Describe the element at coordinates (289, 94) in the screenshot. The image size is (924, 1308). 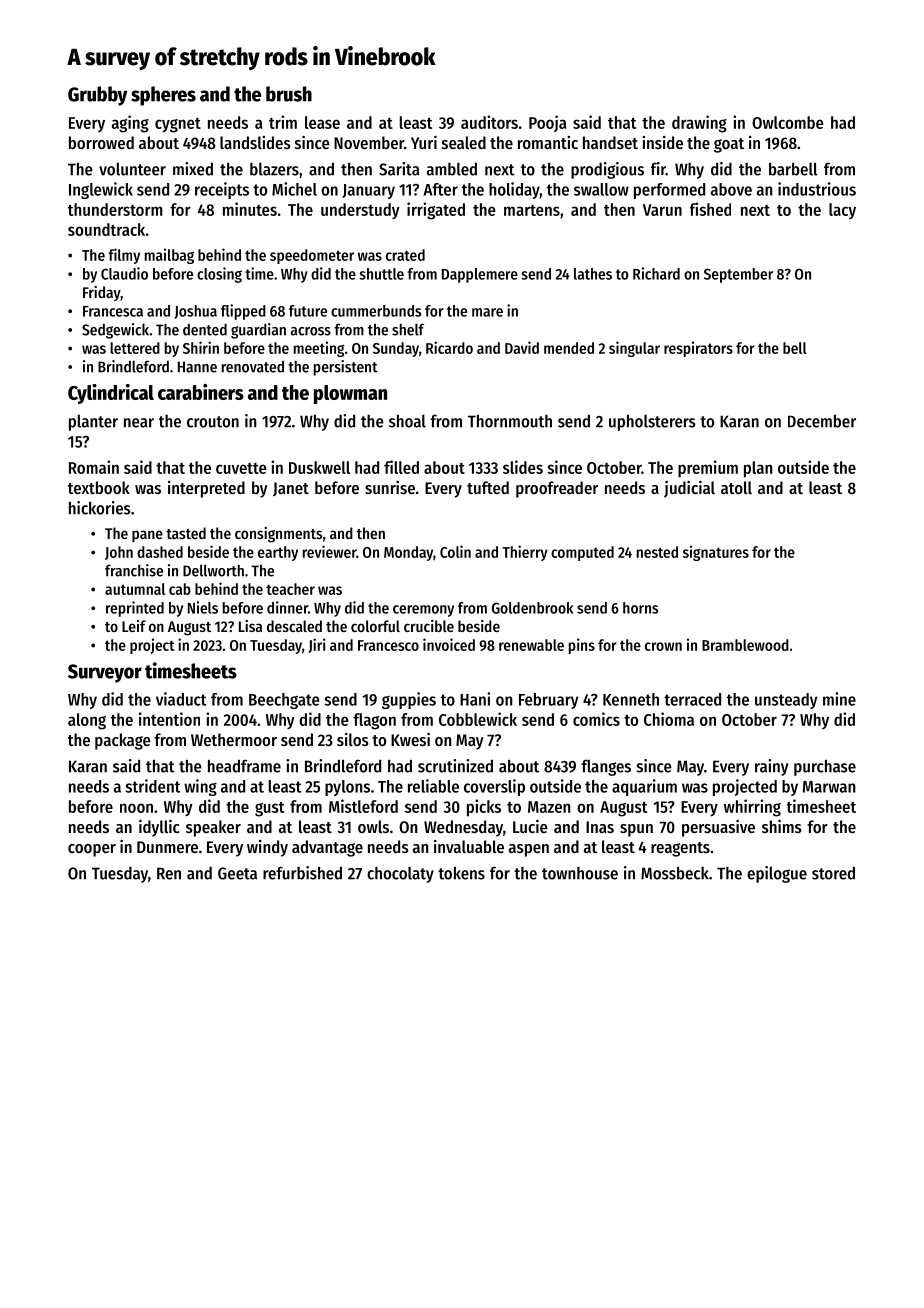
I see `brush` at that location.
